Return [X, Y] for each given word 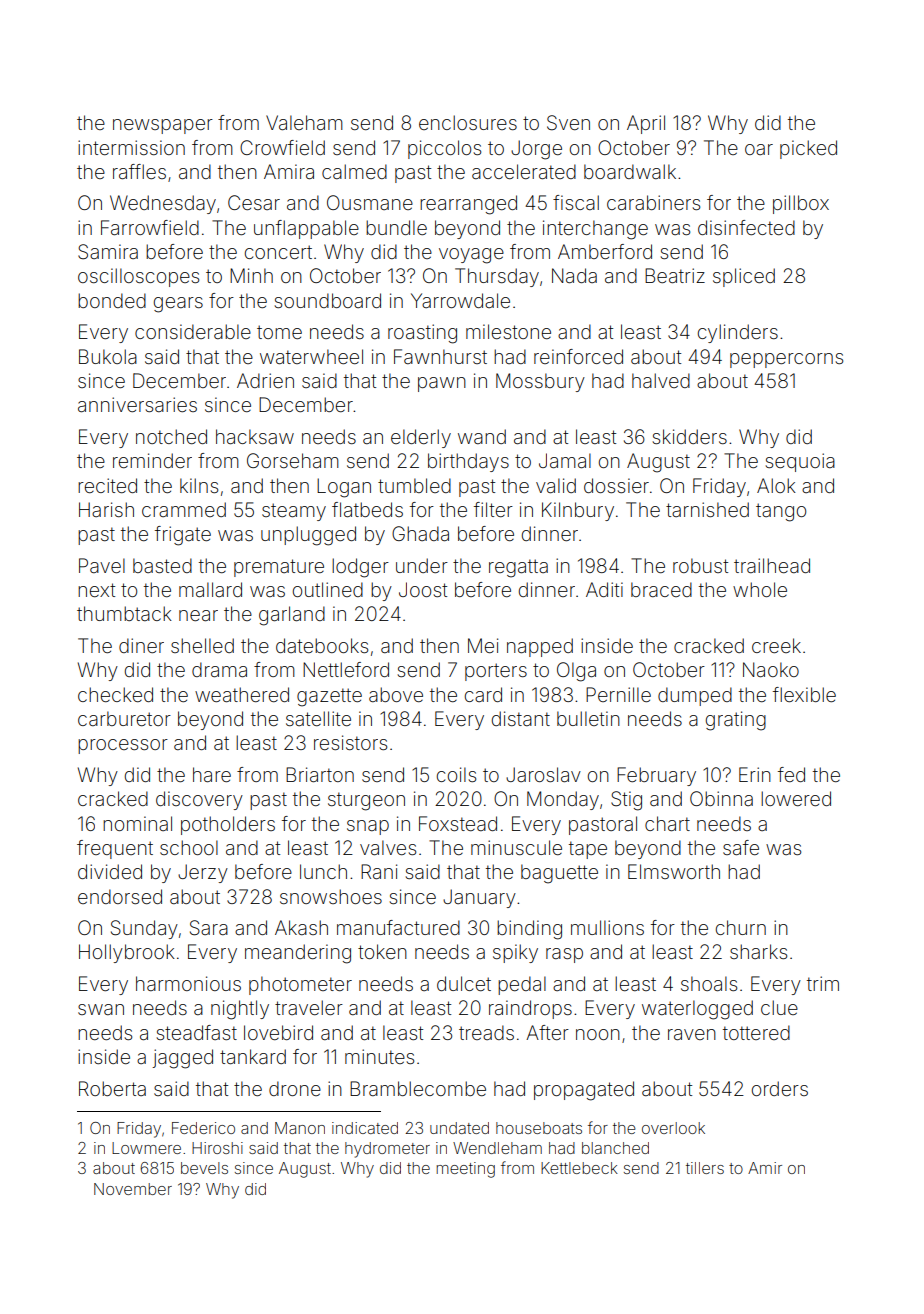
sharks [758, 951]
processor [123, 746]
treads [486, 1032]
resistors [350, 742]
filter [493, 509]
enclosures [468, 122]
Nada [574, 275]
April [646, 124]
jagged [183, 1059]
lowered [796, 798]
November [133, 1189]
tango [781, 512]
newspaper [163, 126]
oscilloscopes [138, 277]
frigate [183, 536]
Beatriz [675, 275]
